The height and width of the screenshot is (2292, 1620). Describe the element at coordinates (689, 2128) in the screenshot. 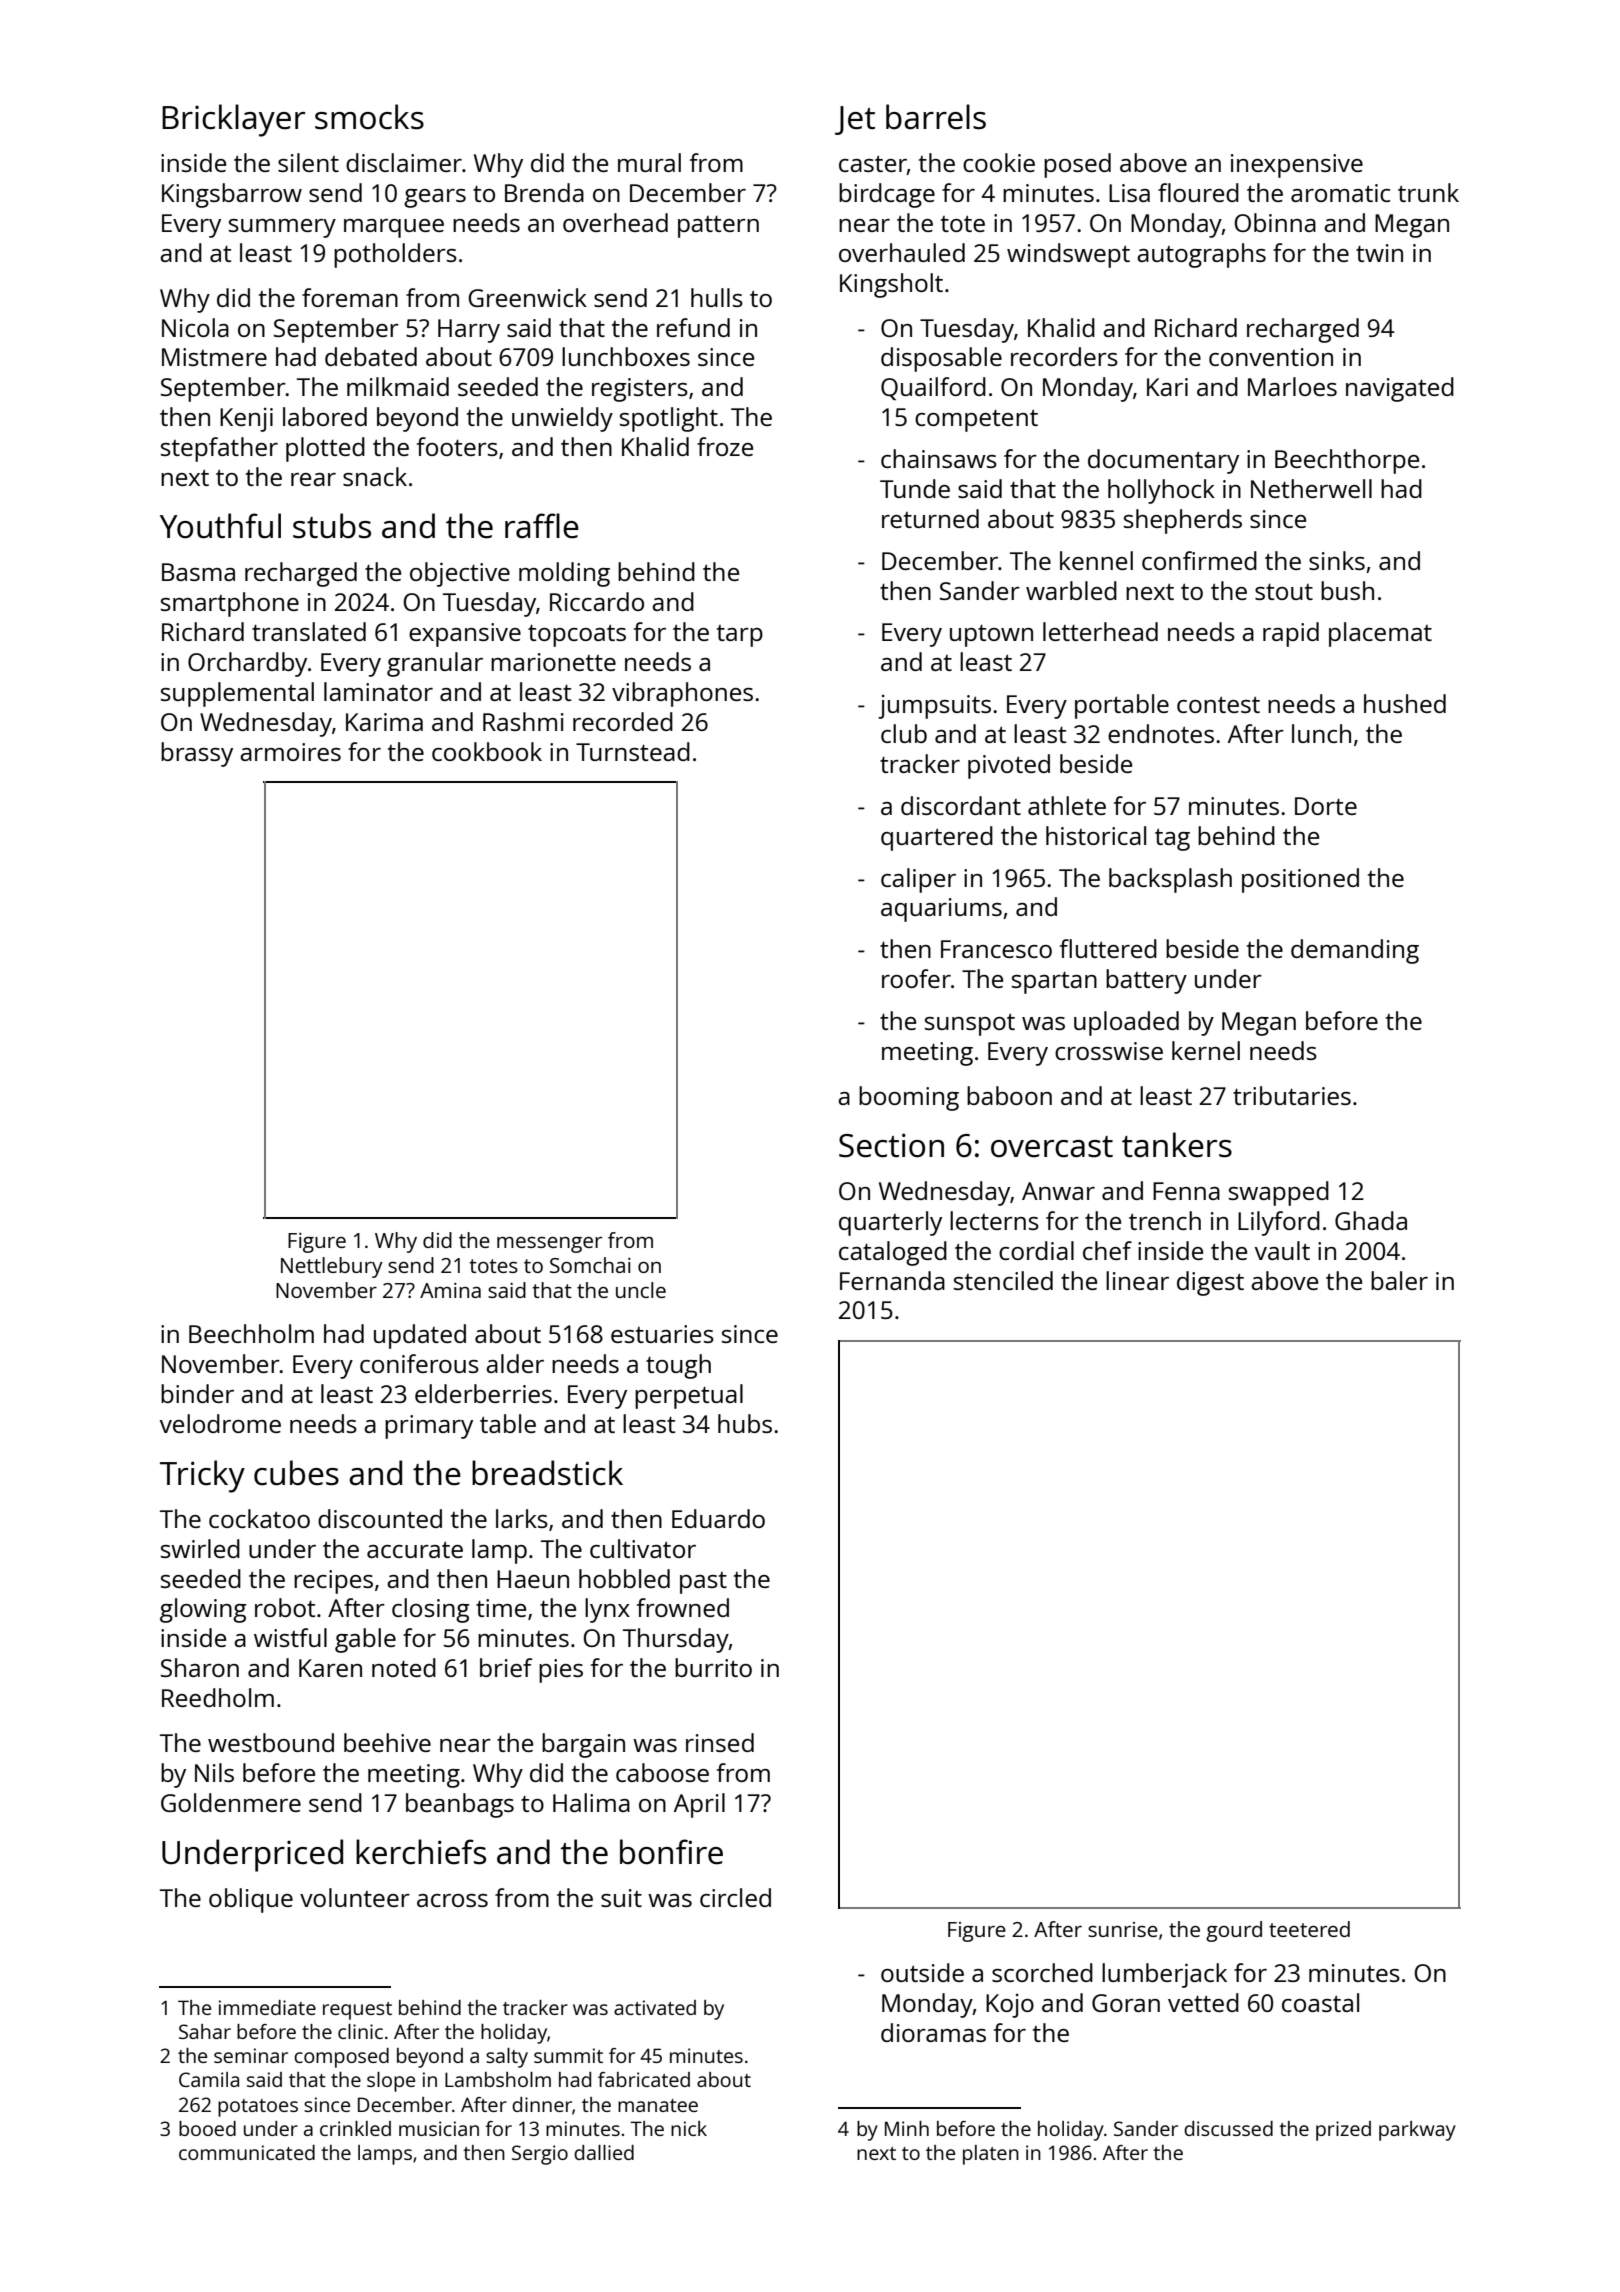

I see `nick` at that location.
